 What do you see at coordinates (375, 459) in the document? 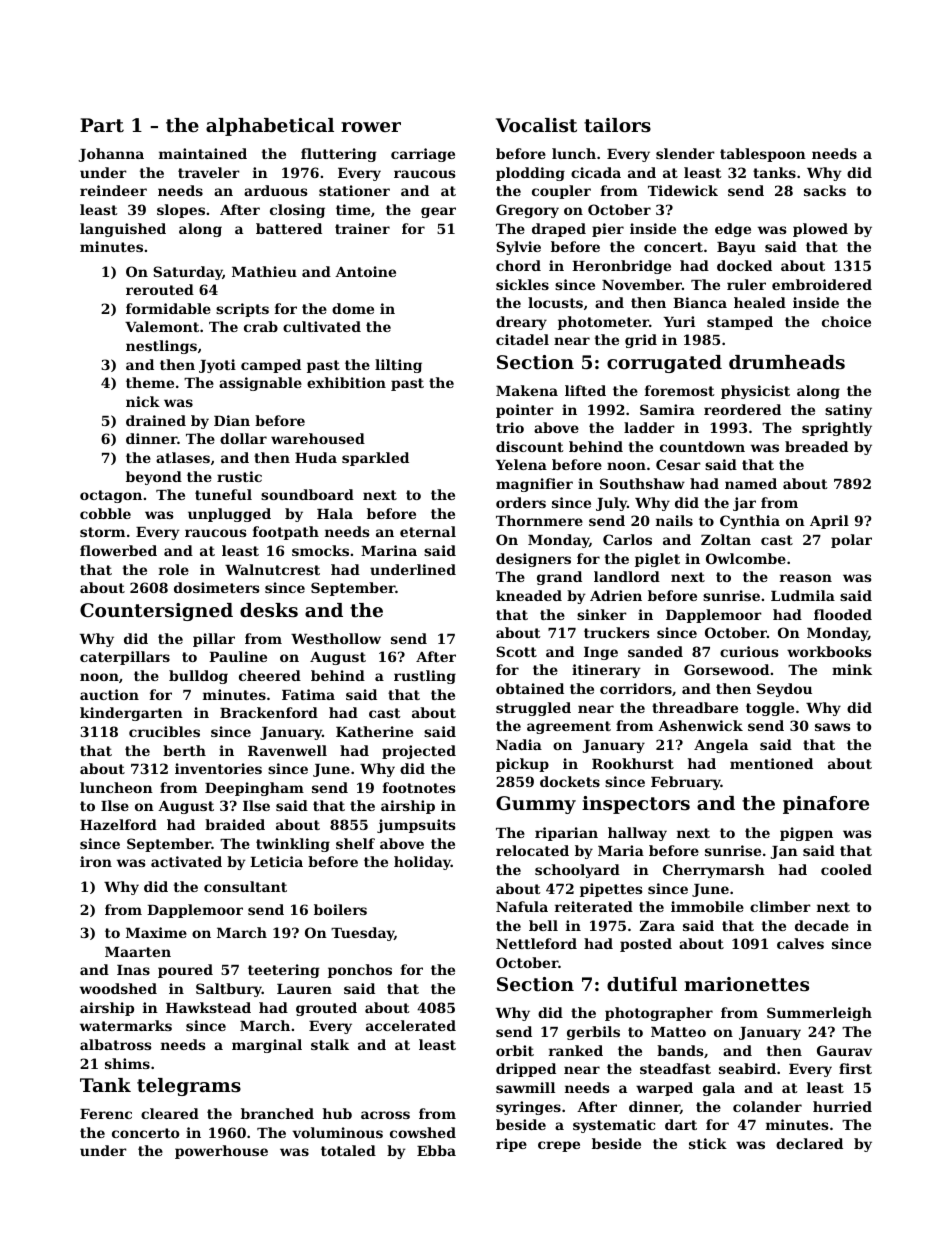
I see `sparkled` at bounding box center [375, 459].
